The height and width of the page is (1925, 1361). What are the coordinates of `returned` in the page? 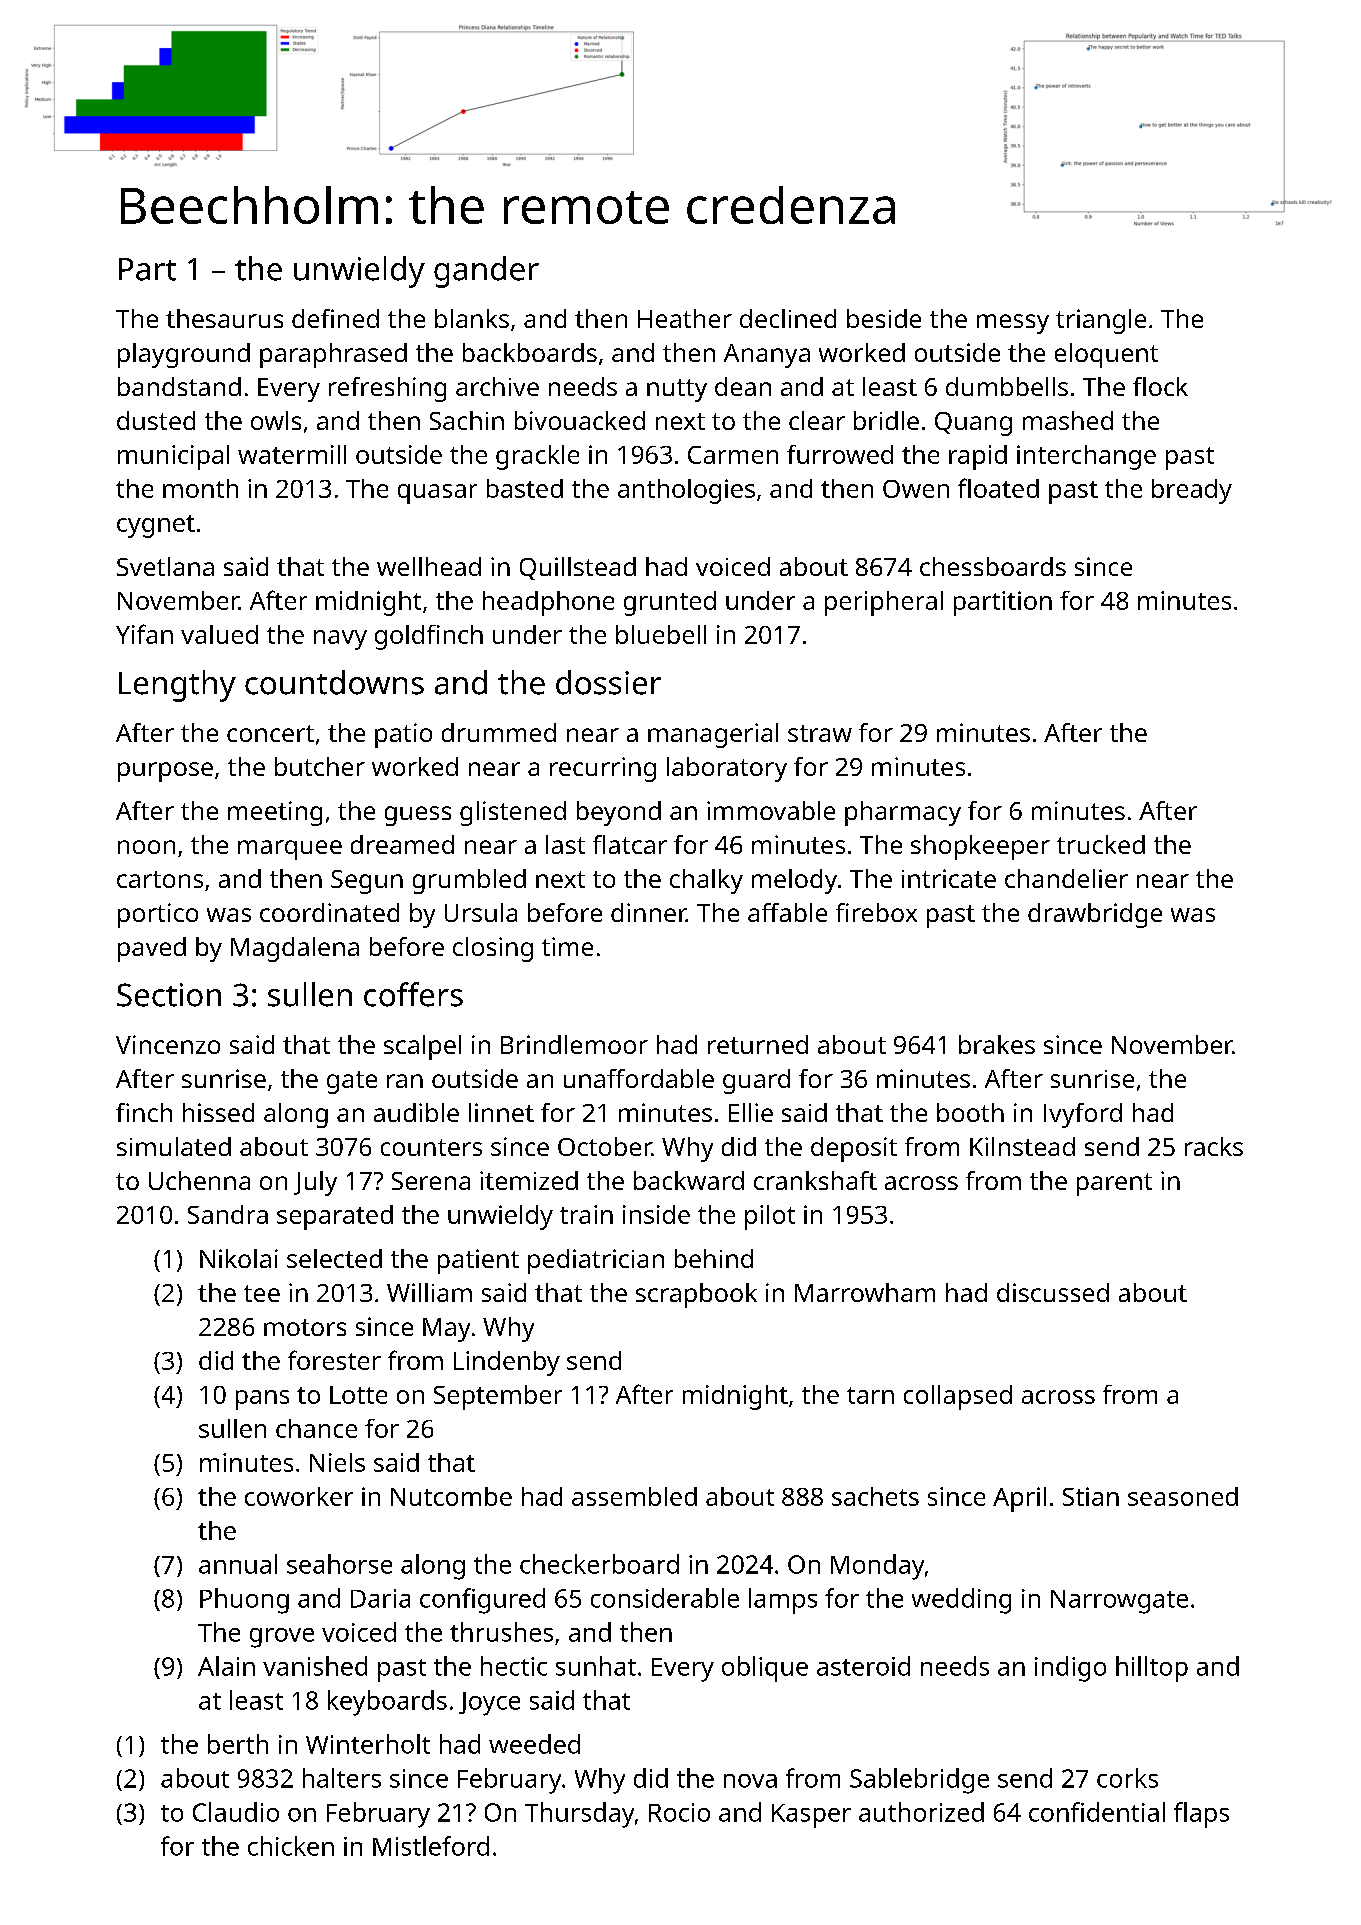 It's located at (758, 1044).
